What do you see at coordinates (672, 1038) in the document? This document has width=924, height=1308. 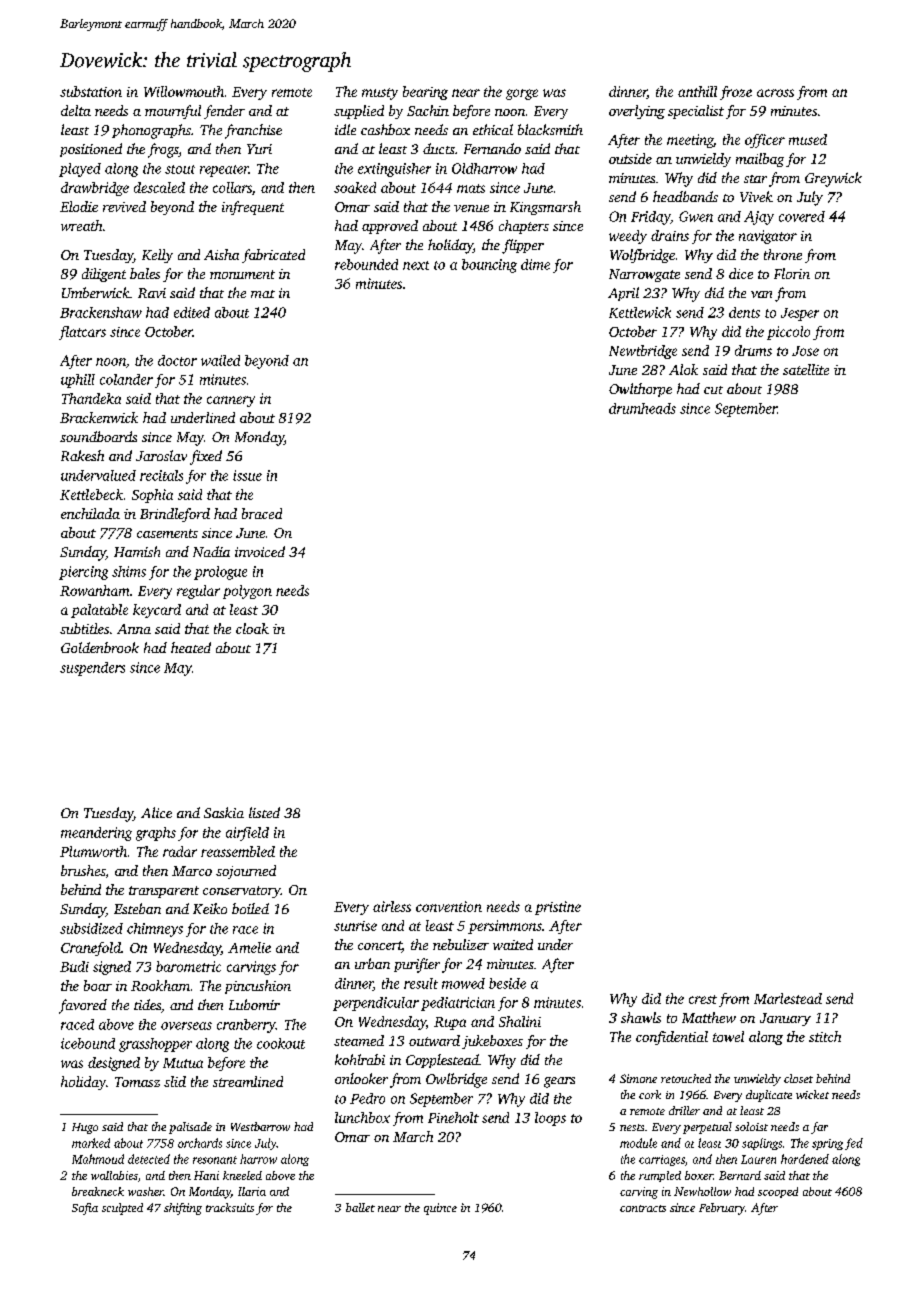 I see `confidential` at bounding box center [672, 1038].
